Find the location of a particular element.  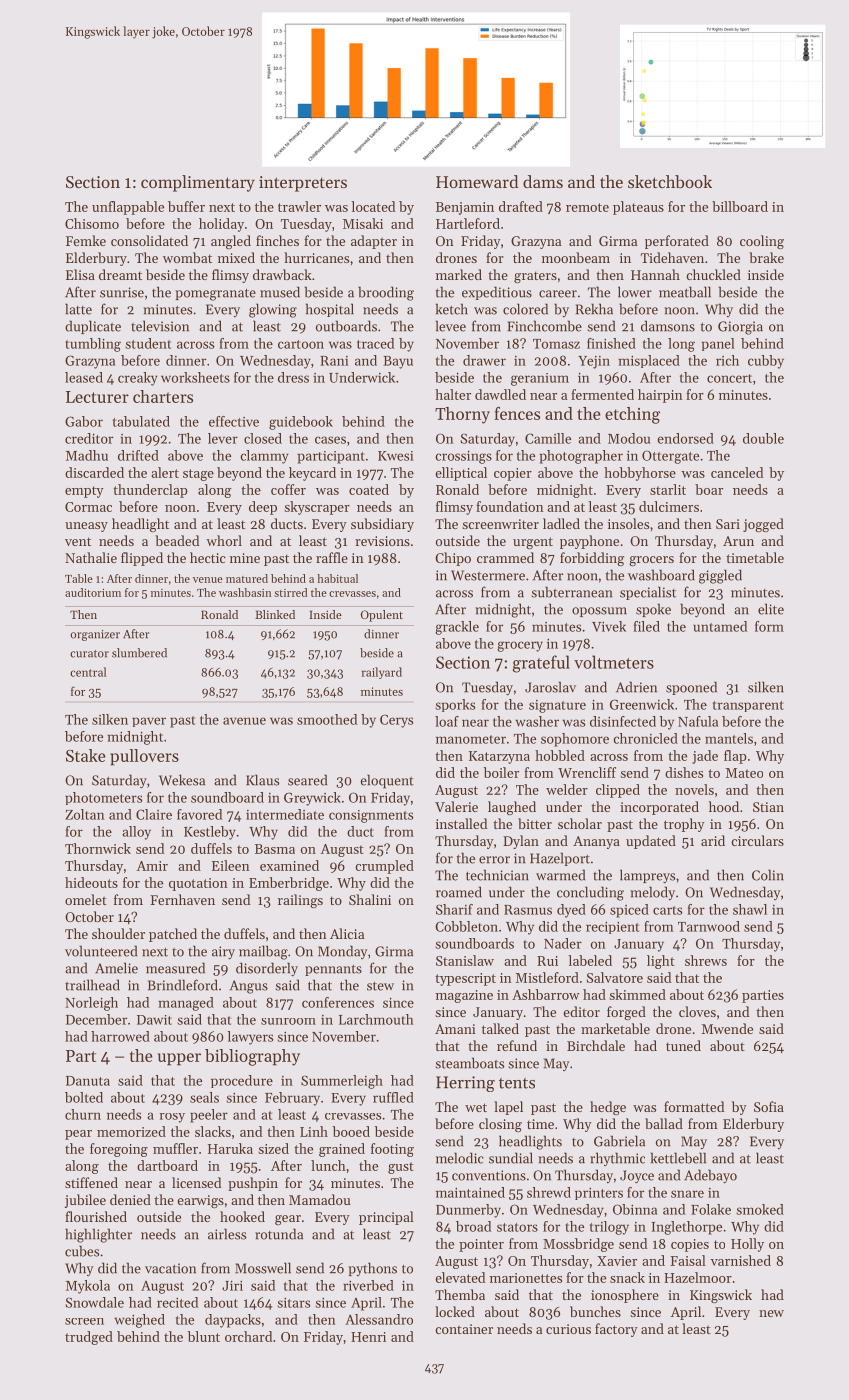

Bayu is located at coordinates (398, 362).
